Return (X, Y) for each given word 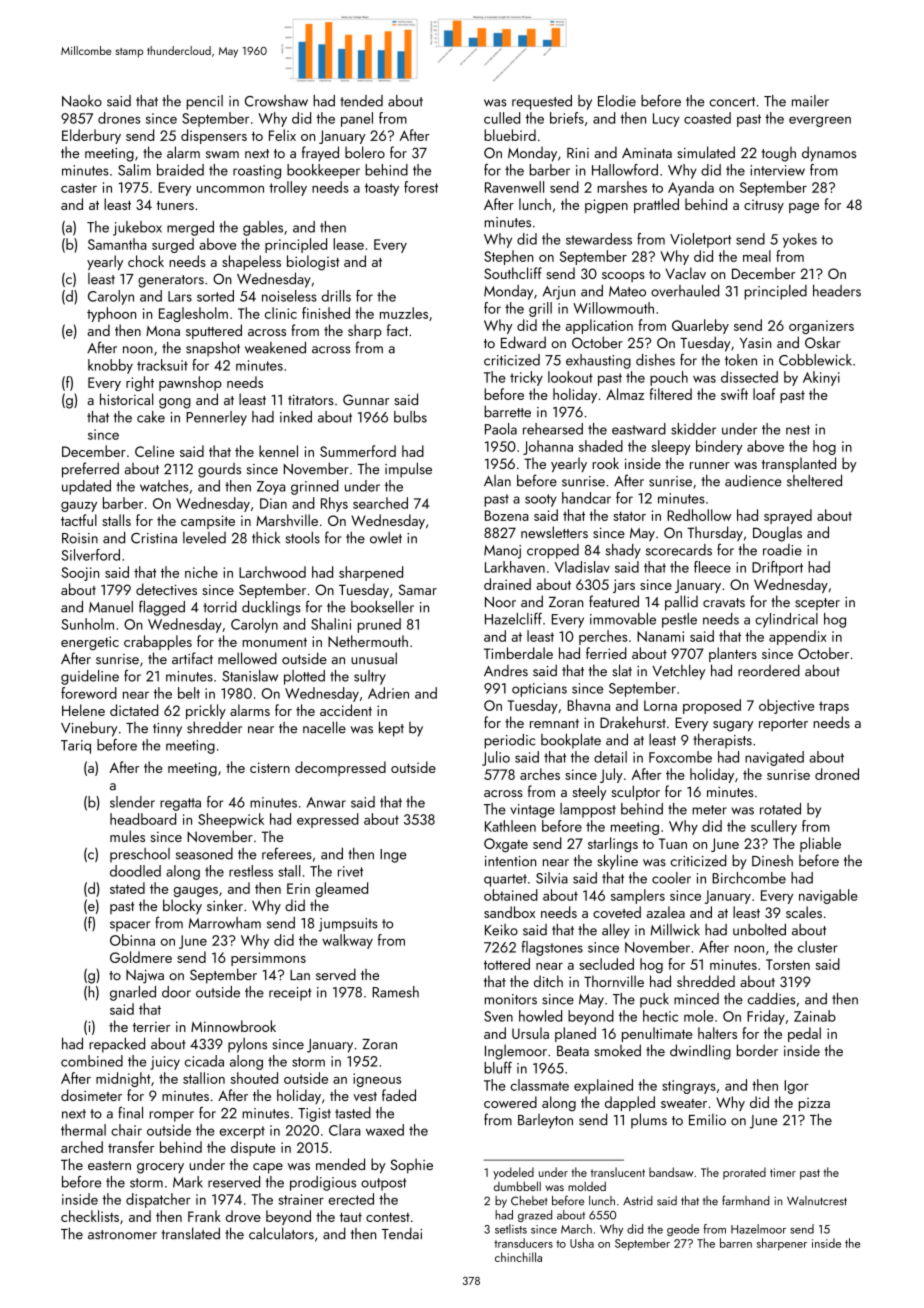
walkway (347, 941)
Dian (273, 503)
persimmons (268, 959)
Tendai (402, 1233)
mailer (810, 101)
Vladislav (582, 567)
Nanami (660, 636)
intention (510, 861)
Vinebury (89, 729)
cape (268, 1168)
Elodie (617, 101)
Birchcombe (749, 878)
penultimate (657, 1034)
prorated (744, 1173)
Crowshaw (276, 101)
